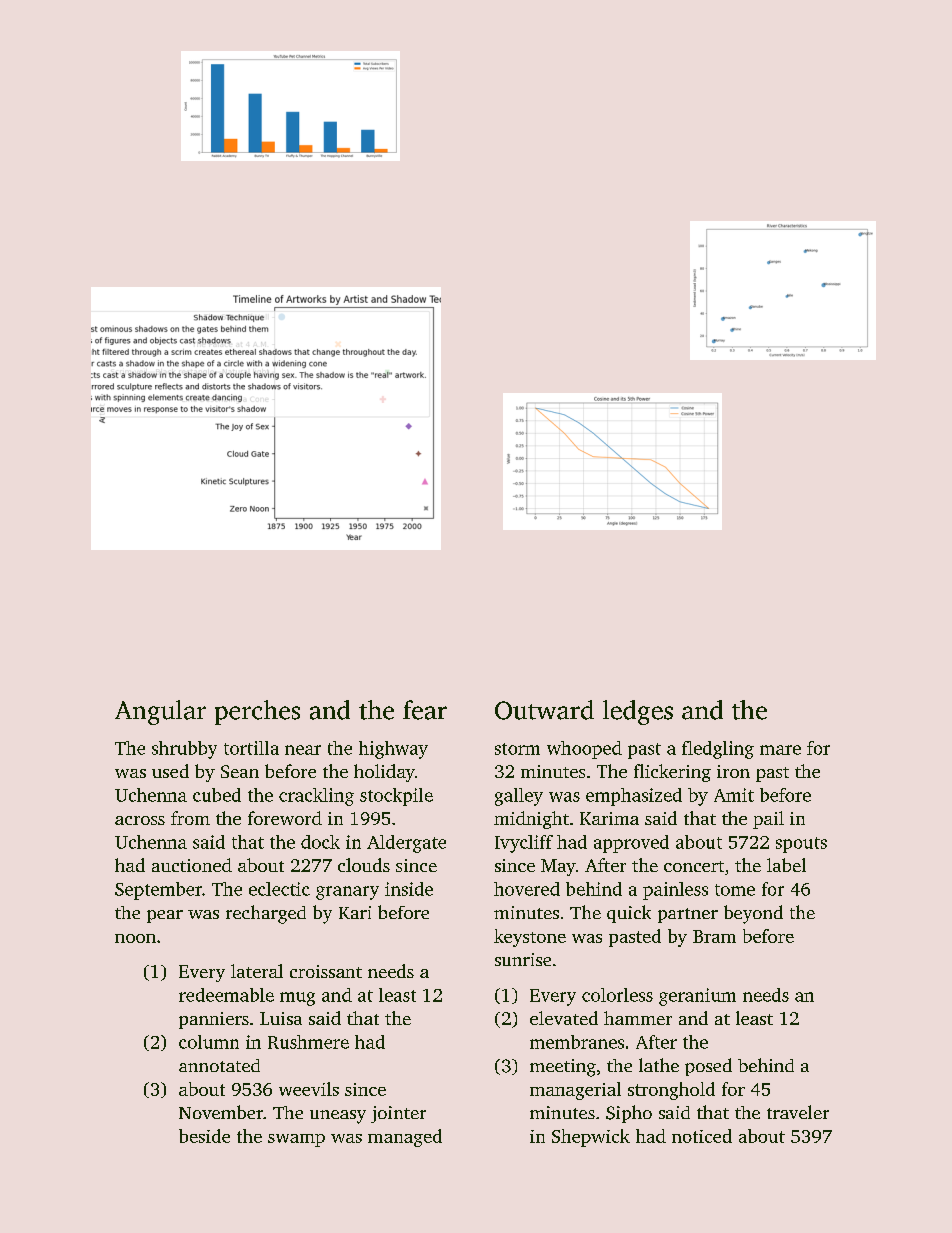 The width and height of the document is (952, 1233). I want to click on beside, so click(204, 1136).
